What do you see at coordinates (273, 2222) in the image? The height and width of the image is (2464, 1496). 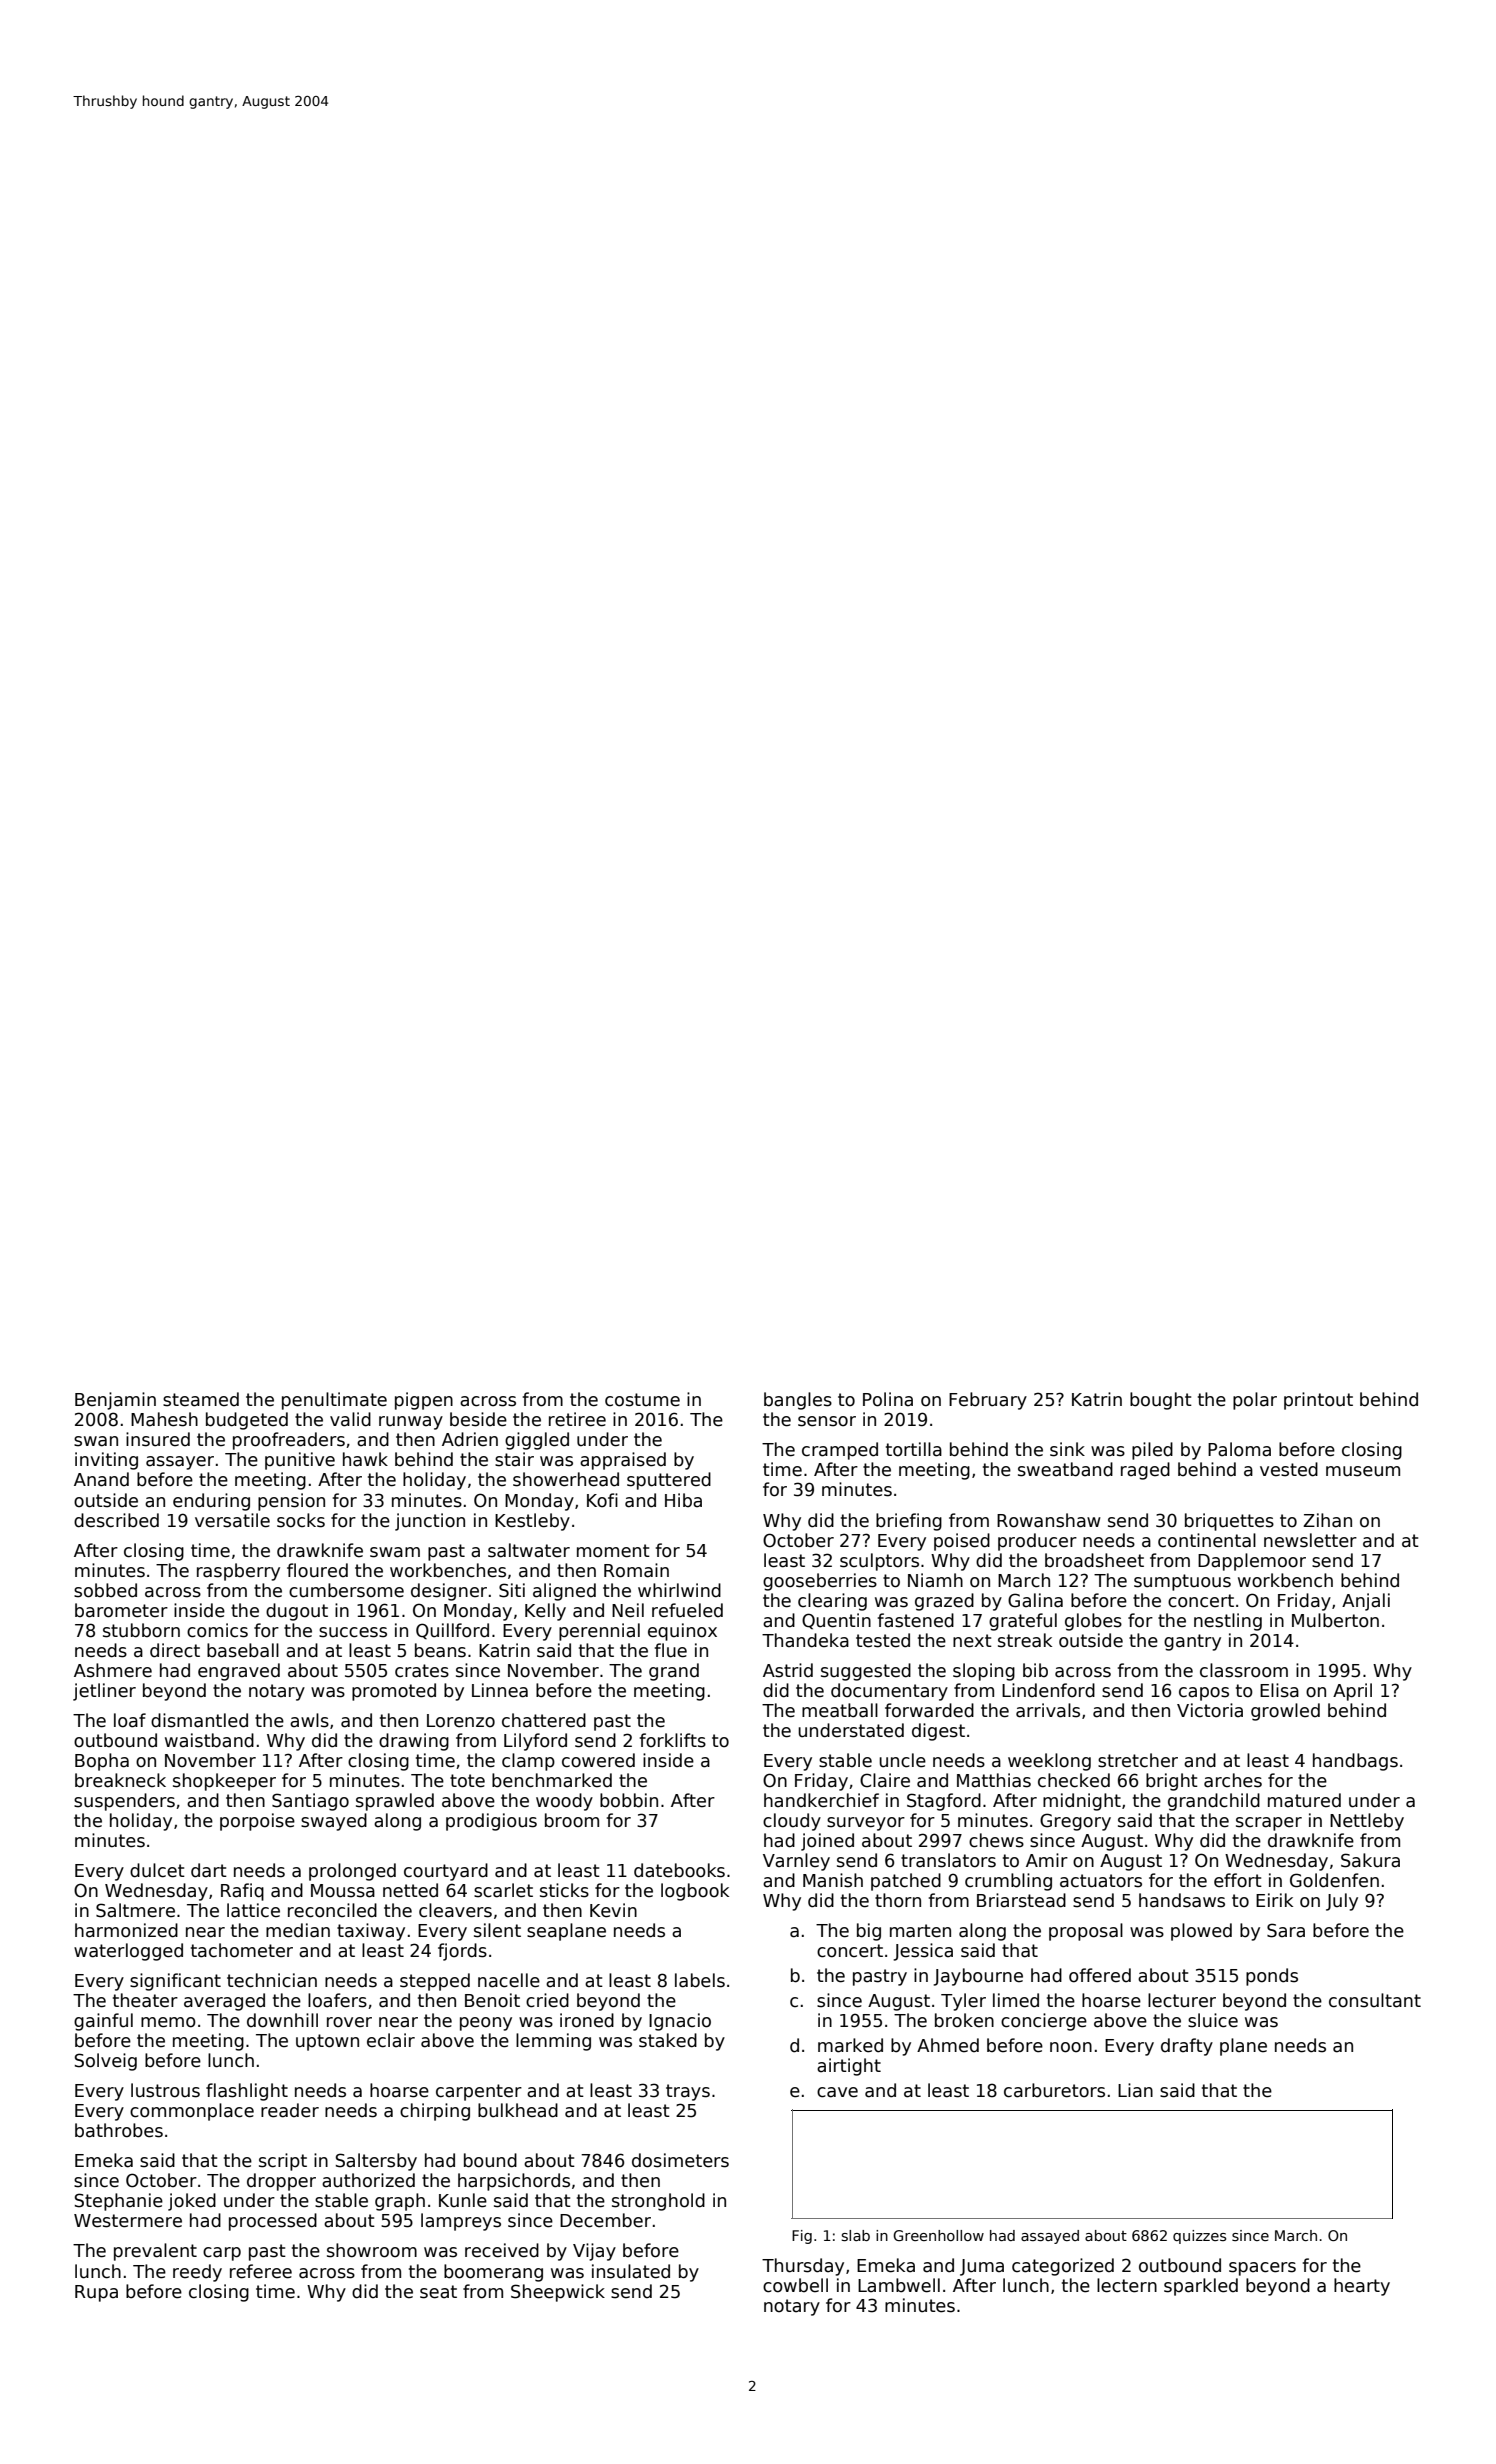 I see `processed` at bounding box center [273, 2222].
